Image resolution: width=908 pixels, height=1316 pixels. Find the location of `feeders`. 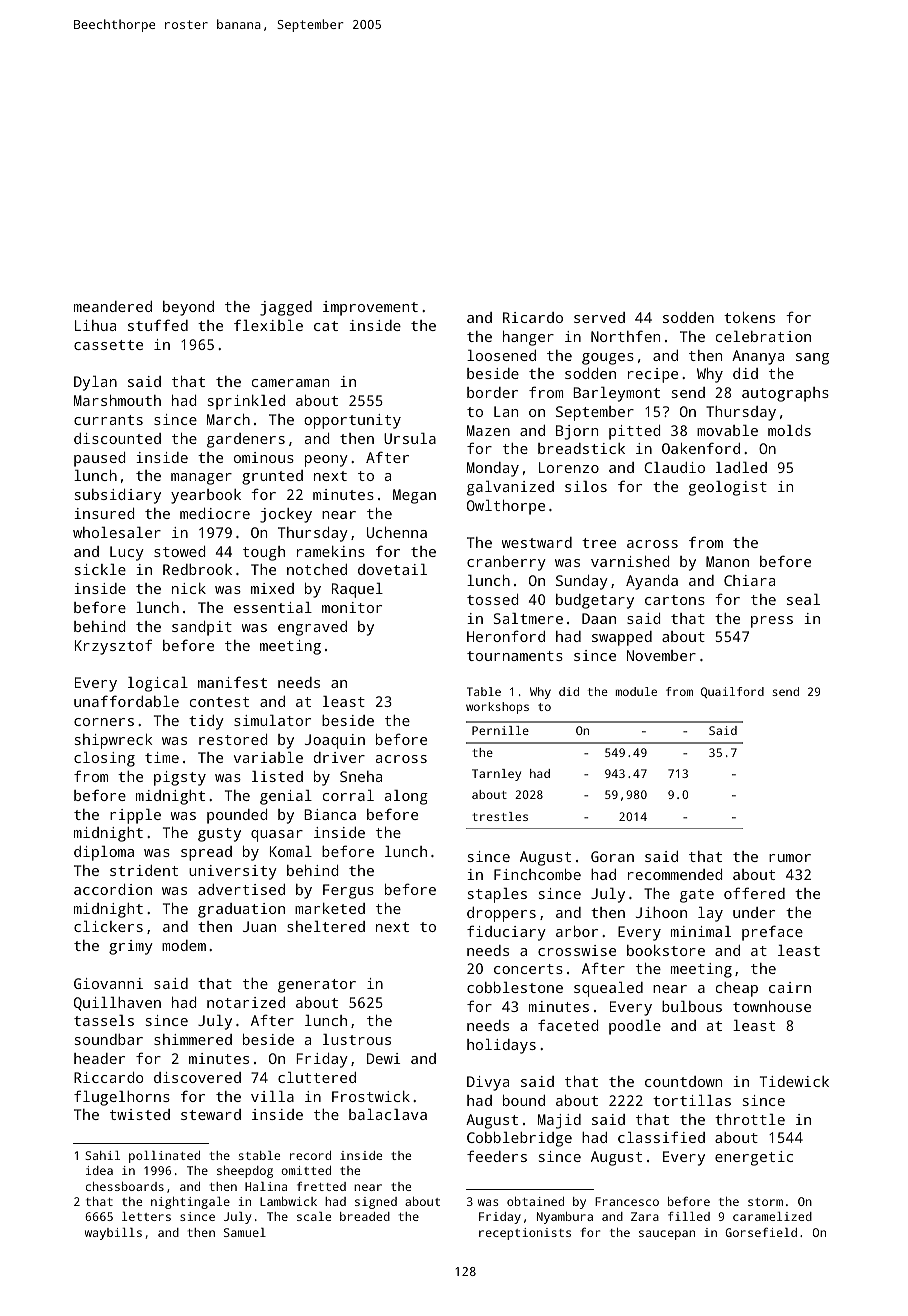

feeders is located at coordinates (497, 1156).
